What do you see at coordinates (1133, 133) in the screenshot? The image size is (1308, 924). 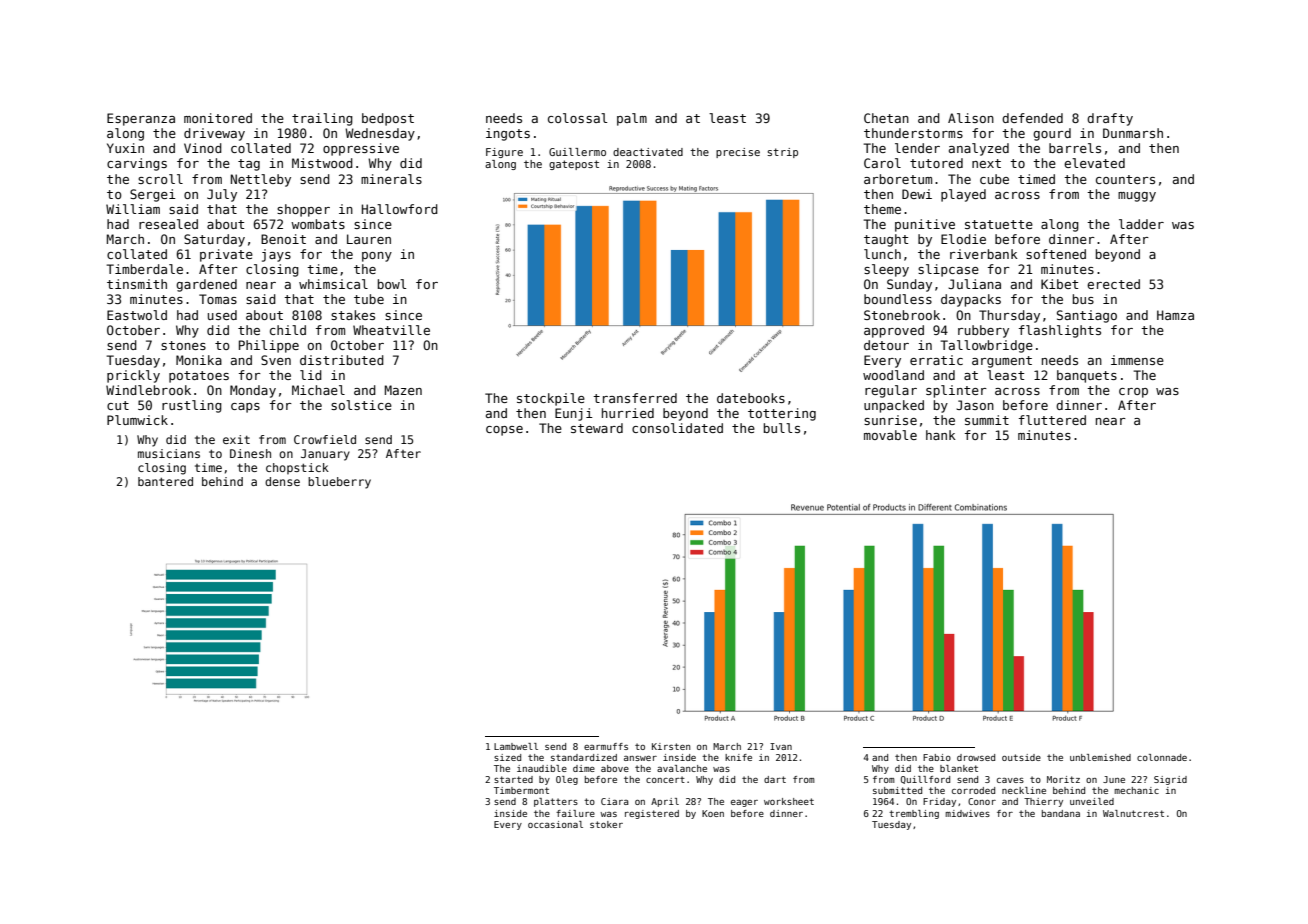 I see `Dunmarsh` at bounding box center [1133, 133].
